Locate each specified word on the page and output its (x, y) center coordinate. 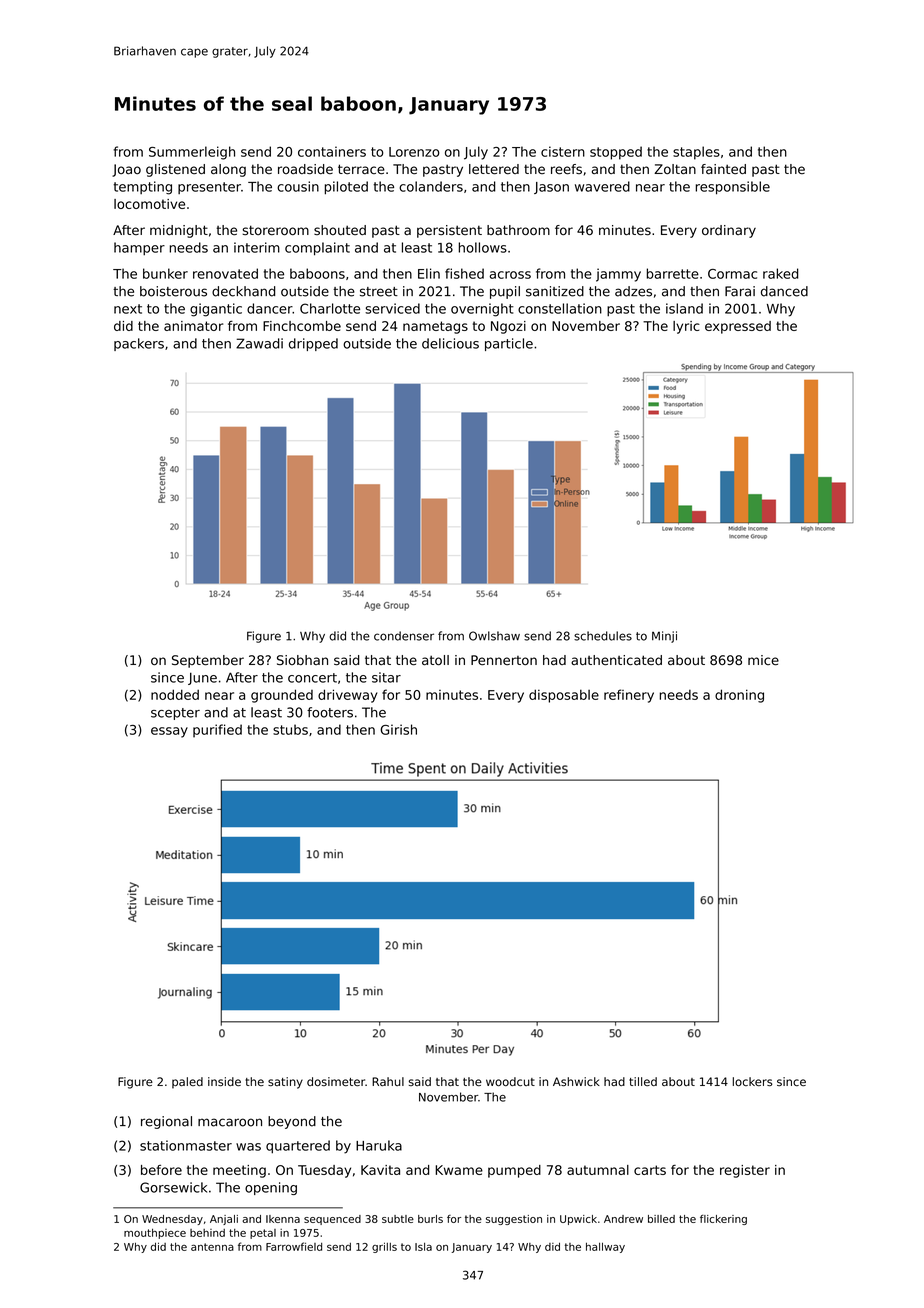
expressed (738, 327)
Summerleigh (192, 153)
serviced (392, 308)
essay (169, 732)
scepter (175, 714)
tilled (643, 1081)
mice (763, 660)
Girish (398, 729)
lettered (494, 169)
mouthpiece (155, 1234)
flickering (723, 1220)
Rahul (388, 1081)
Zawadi (259, 343)
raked (780, 273)
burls (430, 1219)
